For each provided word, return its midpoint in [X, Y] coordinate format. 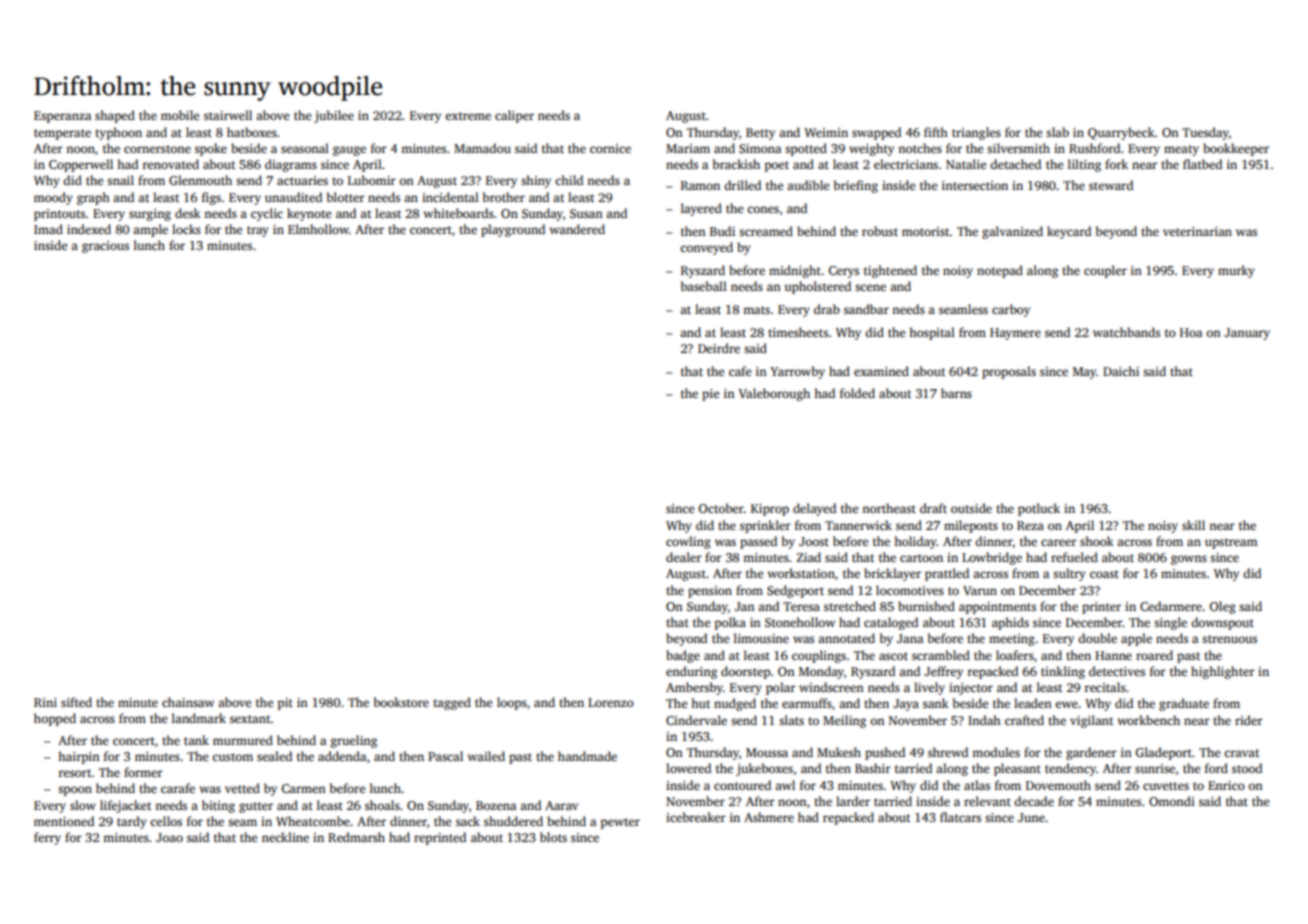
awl [785, 785]
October [721, 508]
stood [1247, 768]
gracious [105, 247]
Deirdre [719, 348]
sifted [76, 702]
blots [553, 837]
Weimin [826, 132]
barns [956, 393]
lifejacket [125, 806]
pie [710, 395]
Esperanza [62, 117]
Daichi [1121, 371]
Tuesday [1205, 133]
